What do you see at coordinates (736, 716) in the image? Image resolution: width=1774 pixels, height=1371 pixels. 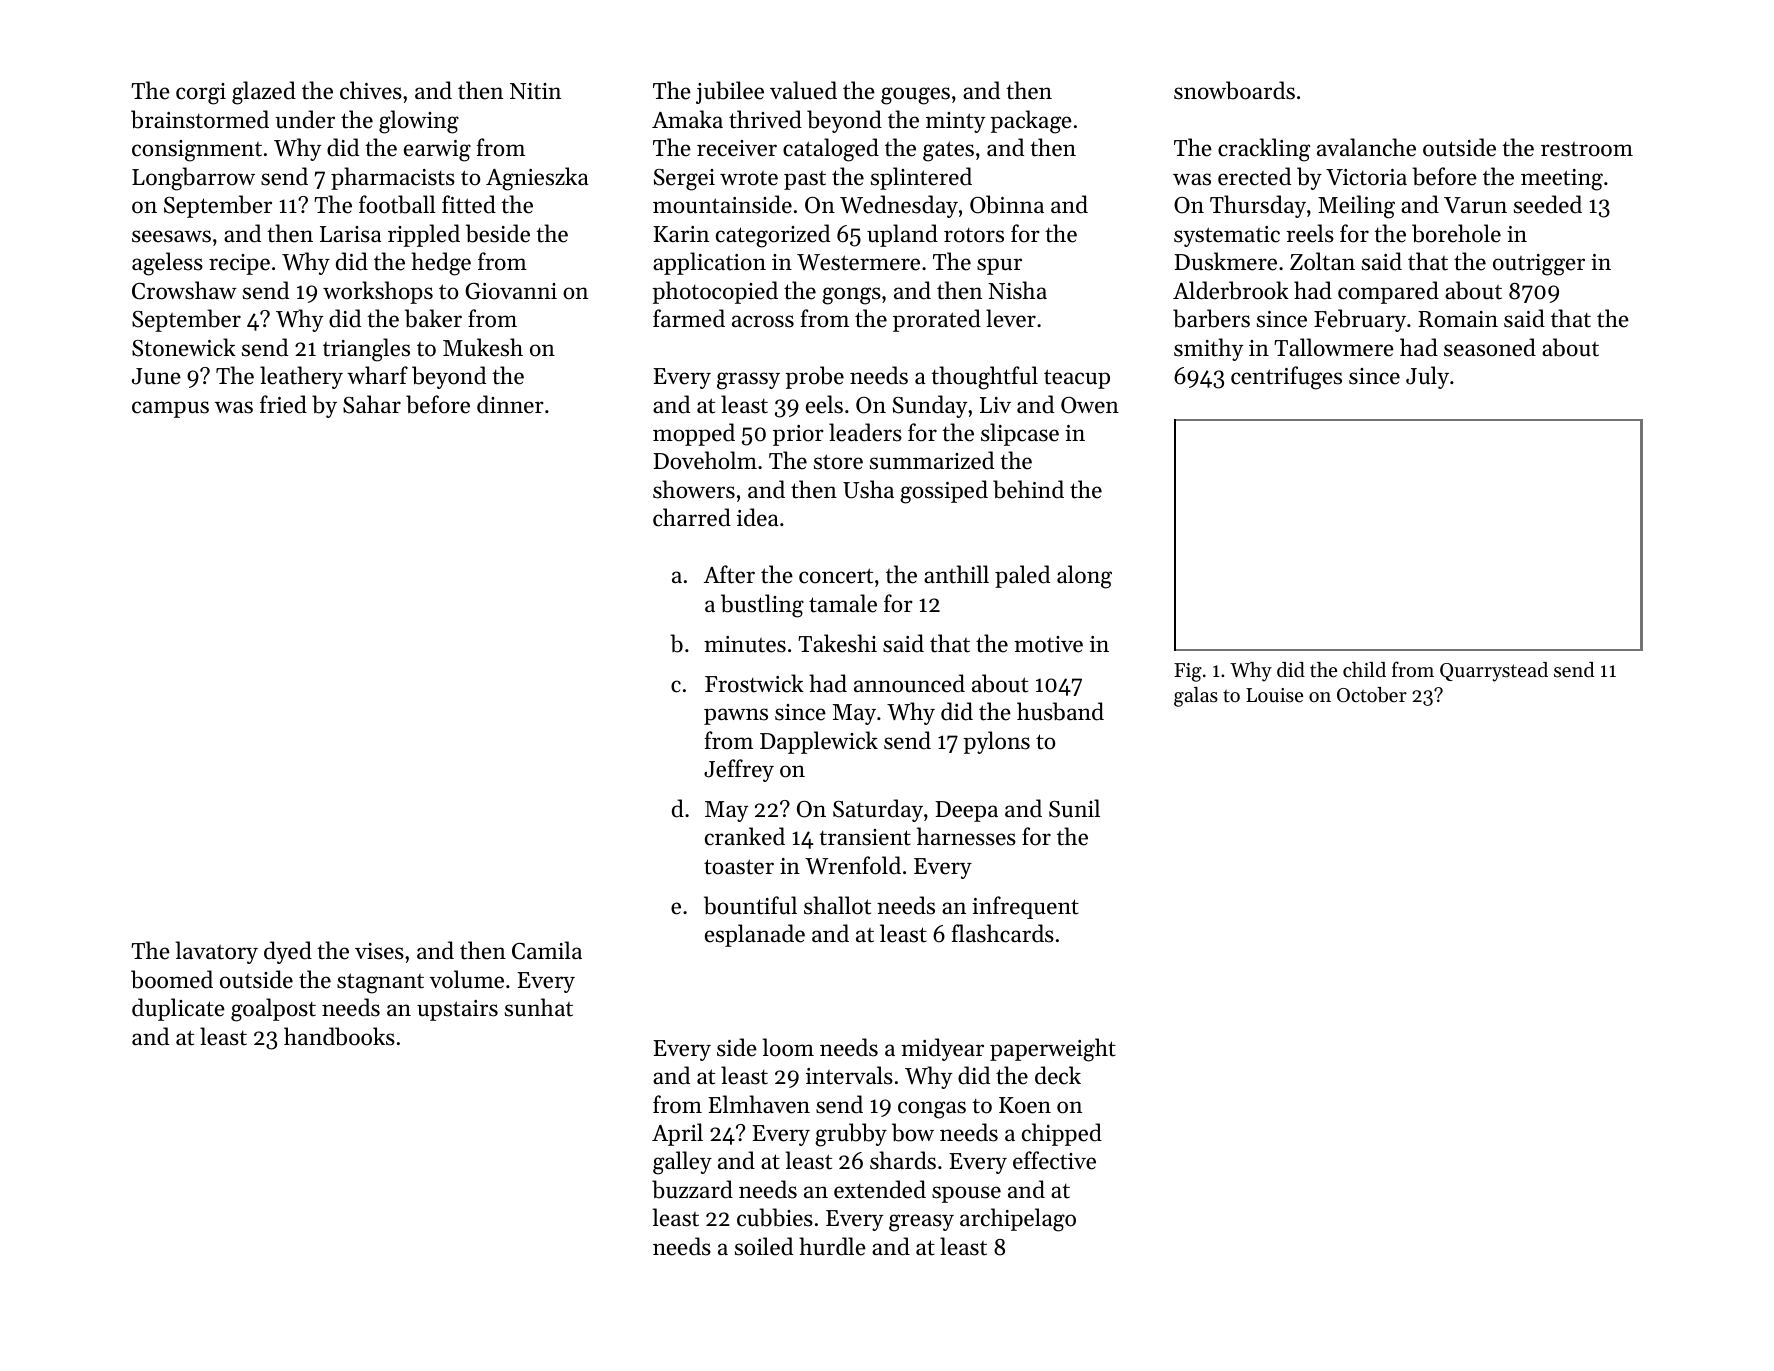 I see `pawns` at bounding box center [736, 716].
